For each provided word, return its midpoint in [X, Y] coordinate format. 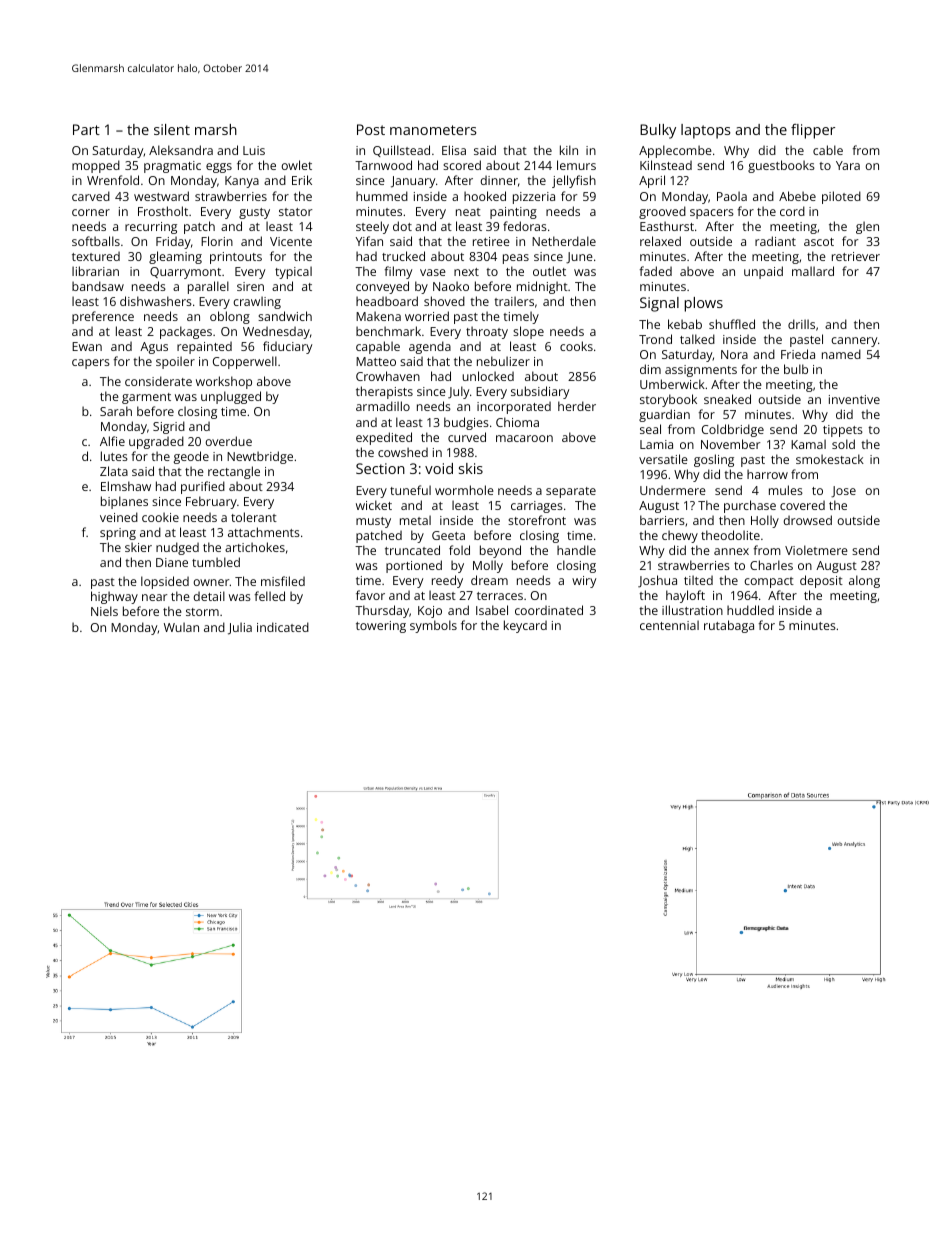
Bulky [658, 131]
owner [211, 582]
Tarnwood [383, 165]
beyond [500, 551]
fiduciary [287, 347]
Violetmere [816, 550]
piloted [841, 197]
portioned [414, 566]
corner [91, 212]
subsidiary [540, 392]
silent [172, 129]
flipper [813, 131]
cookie [160, 517]
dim [650, 369]
